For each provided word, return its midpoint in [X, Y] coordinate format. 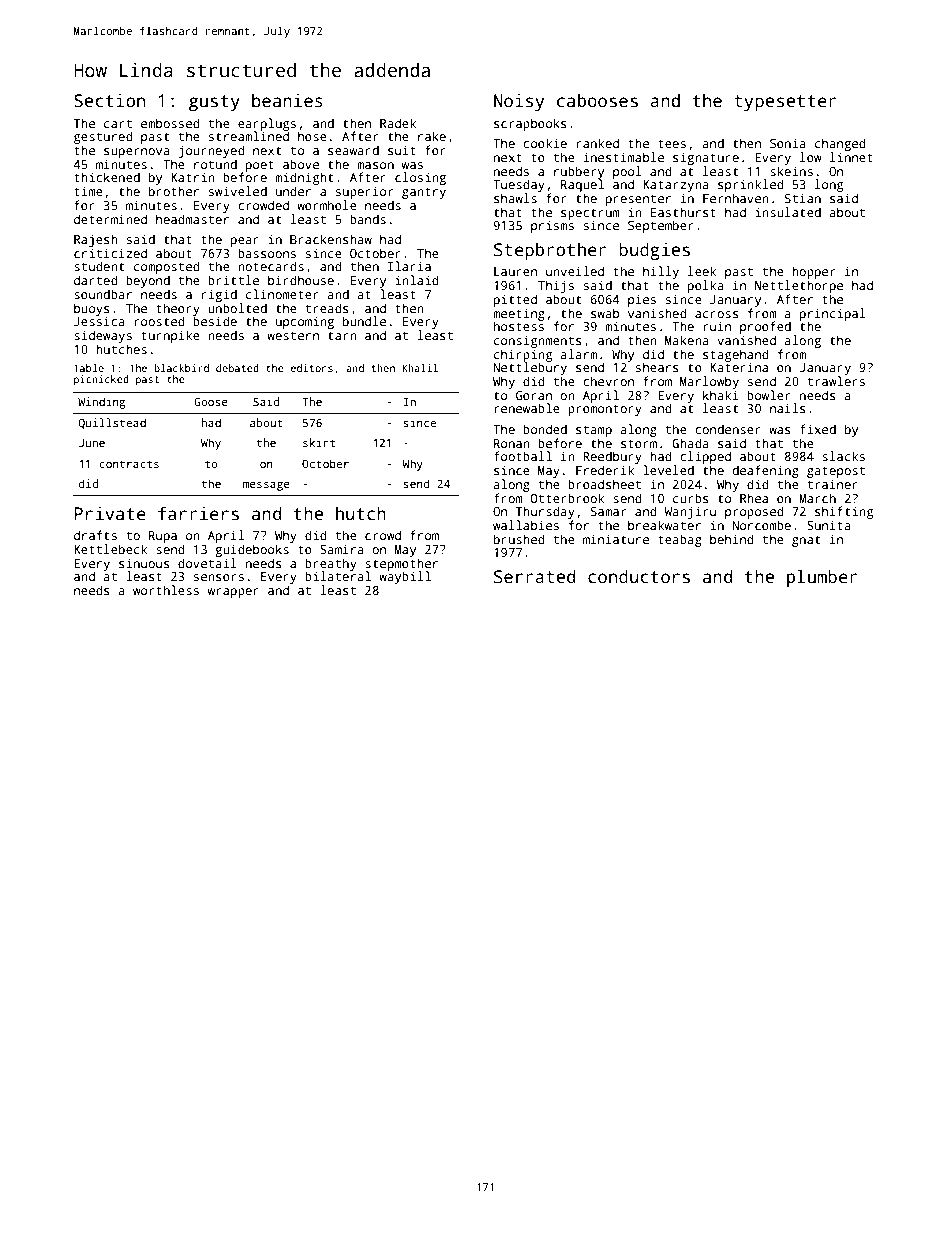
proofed [765, 327]
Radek [398, 123]
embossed [170, 123]
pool [627, 172]
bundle [364, 321]
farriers [198, 513]
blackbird [181, 368]
